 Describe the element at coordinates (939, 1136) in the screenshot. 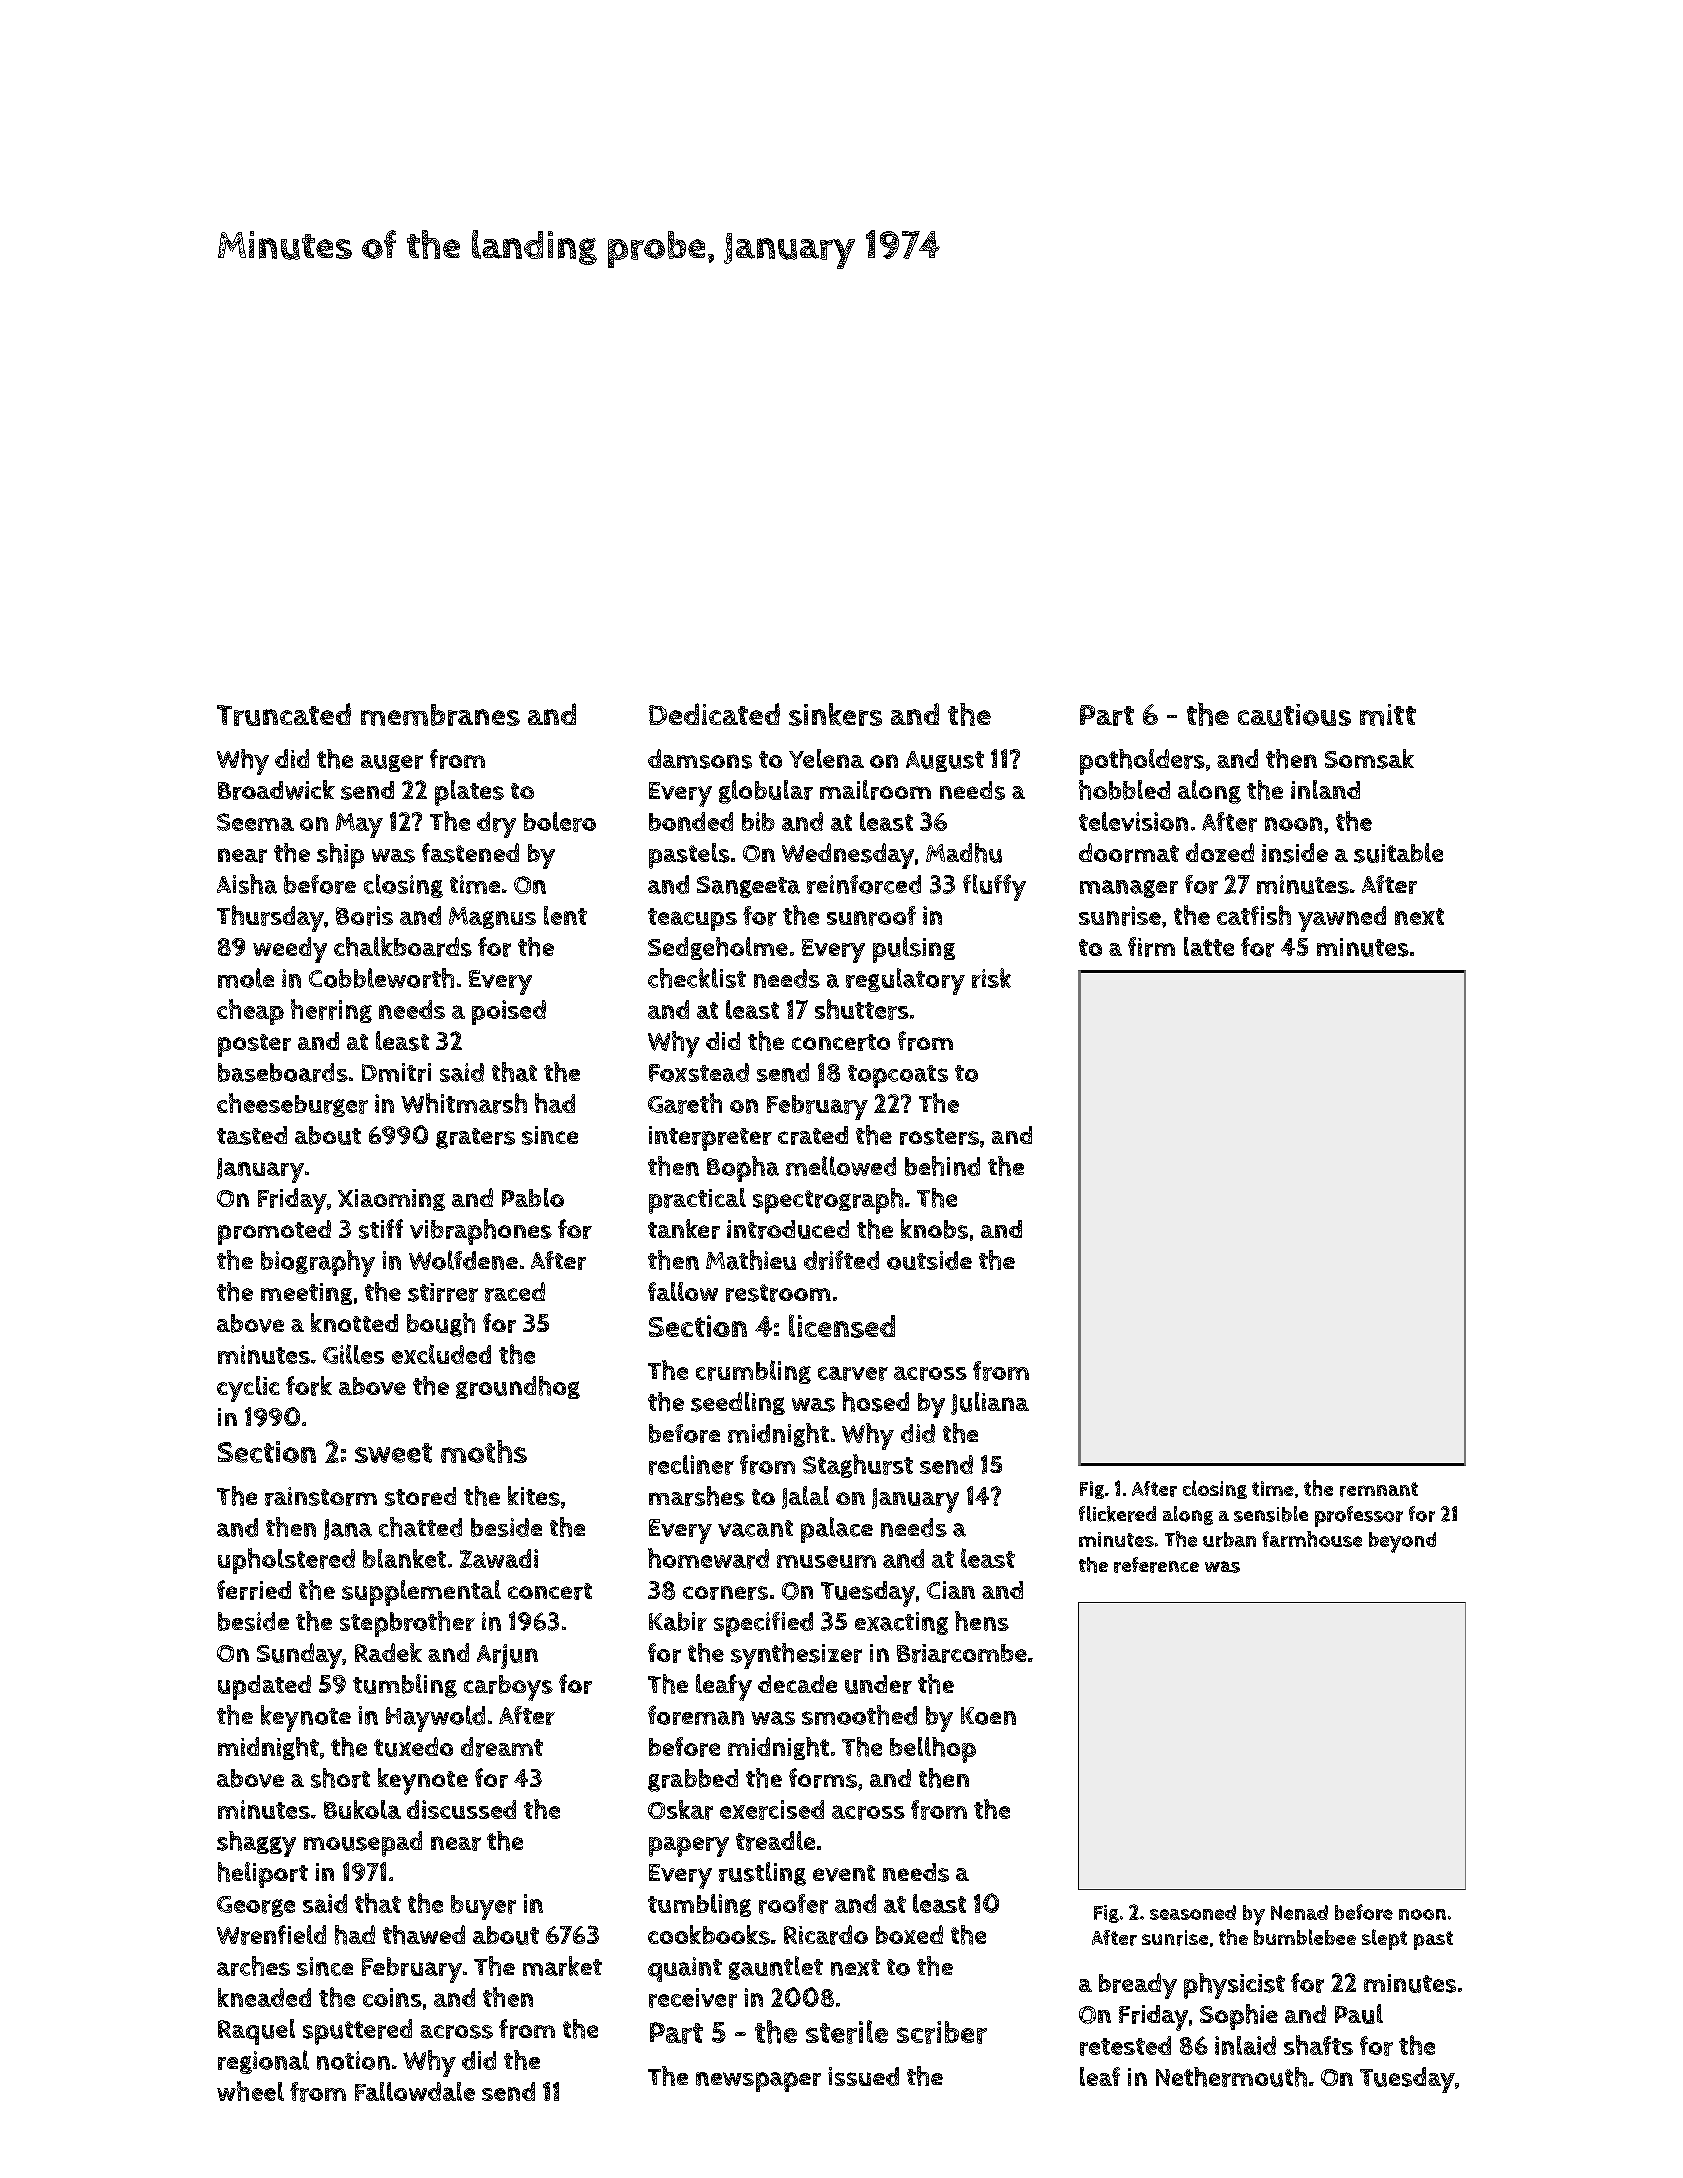

I see `rosters` at that location.
